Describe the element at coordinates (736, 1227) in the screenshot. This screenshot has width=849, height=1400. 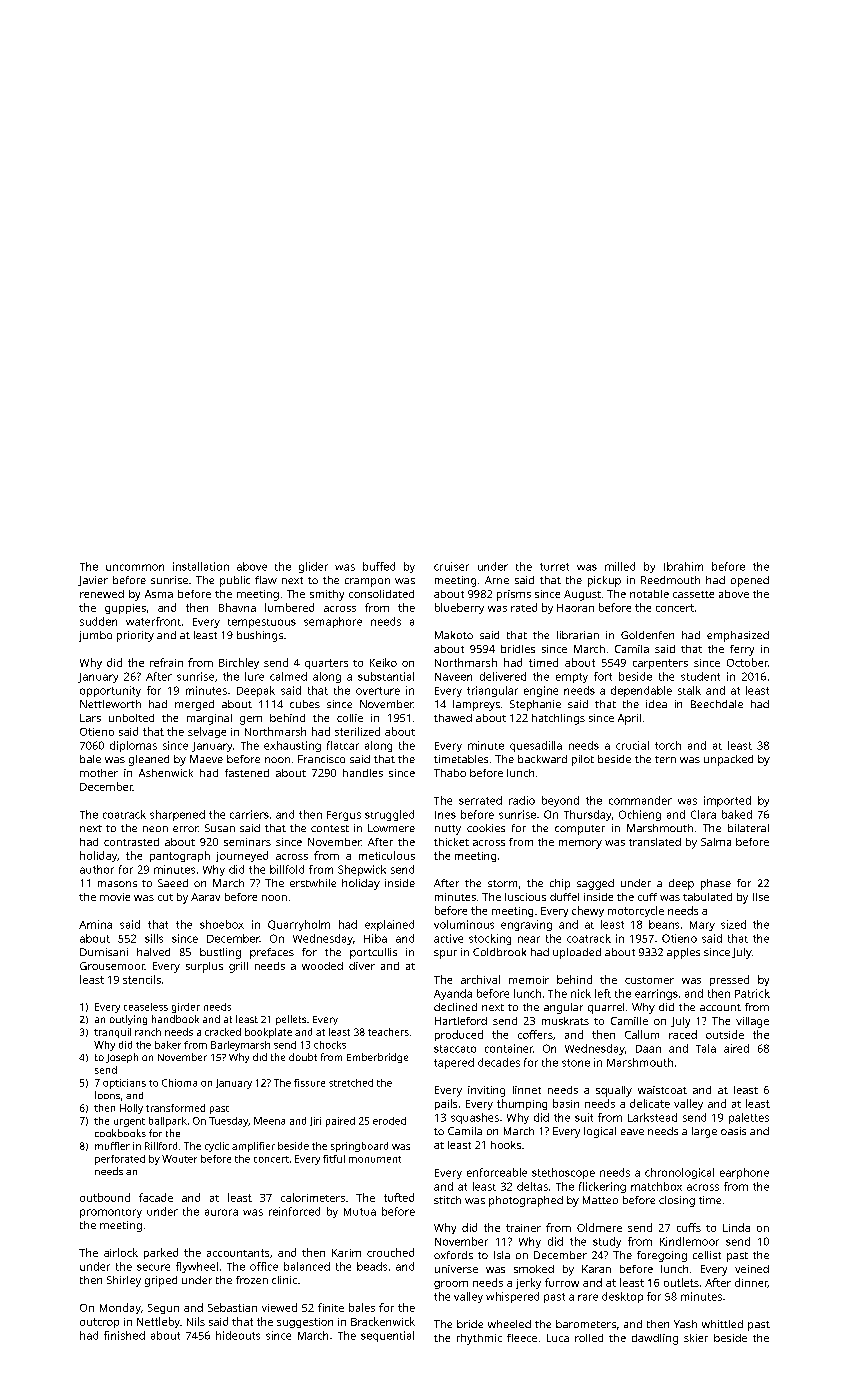
I see `Linda` at that location.
